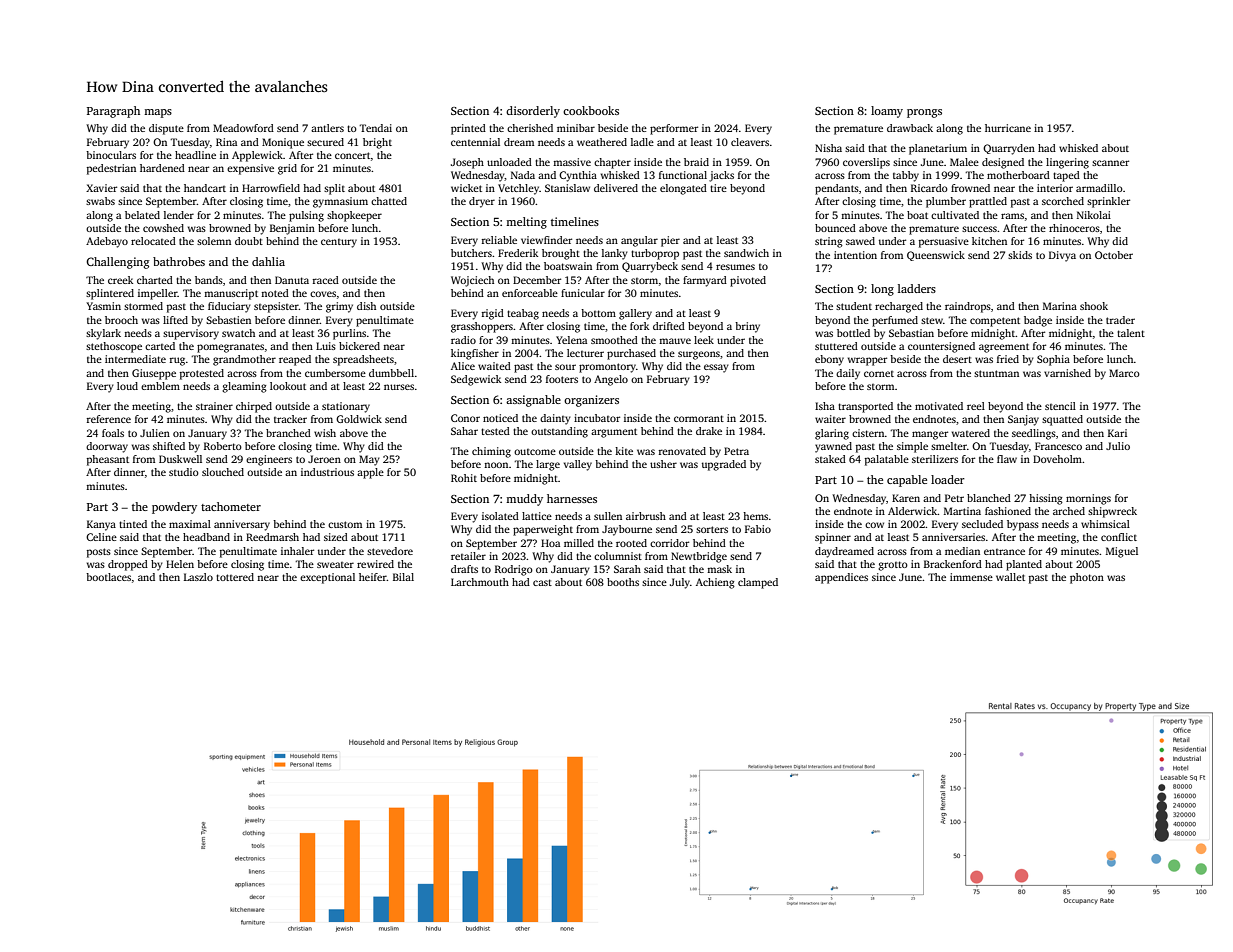 The image size is (1233, 952). Describe the element at coordinates (938, 149) in the image. I see `planetarium` at that location.
